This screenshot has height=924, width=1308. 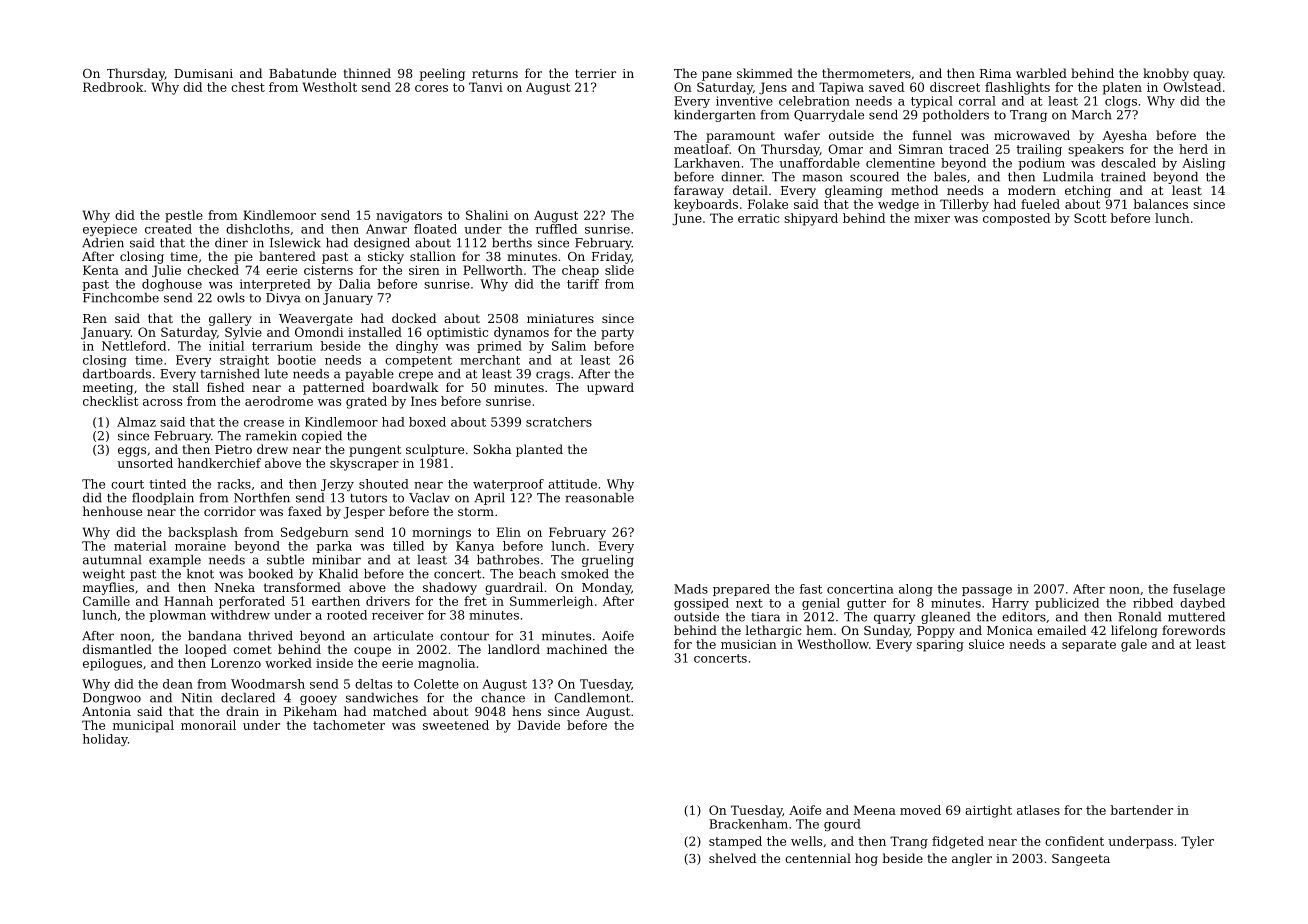 What do you see at coordinates (349, 725) in the screenshot?
I see `tachometer` at bounding box center [349, 725].
